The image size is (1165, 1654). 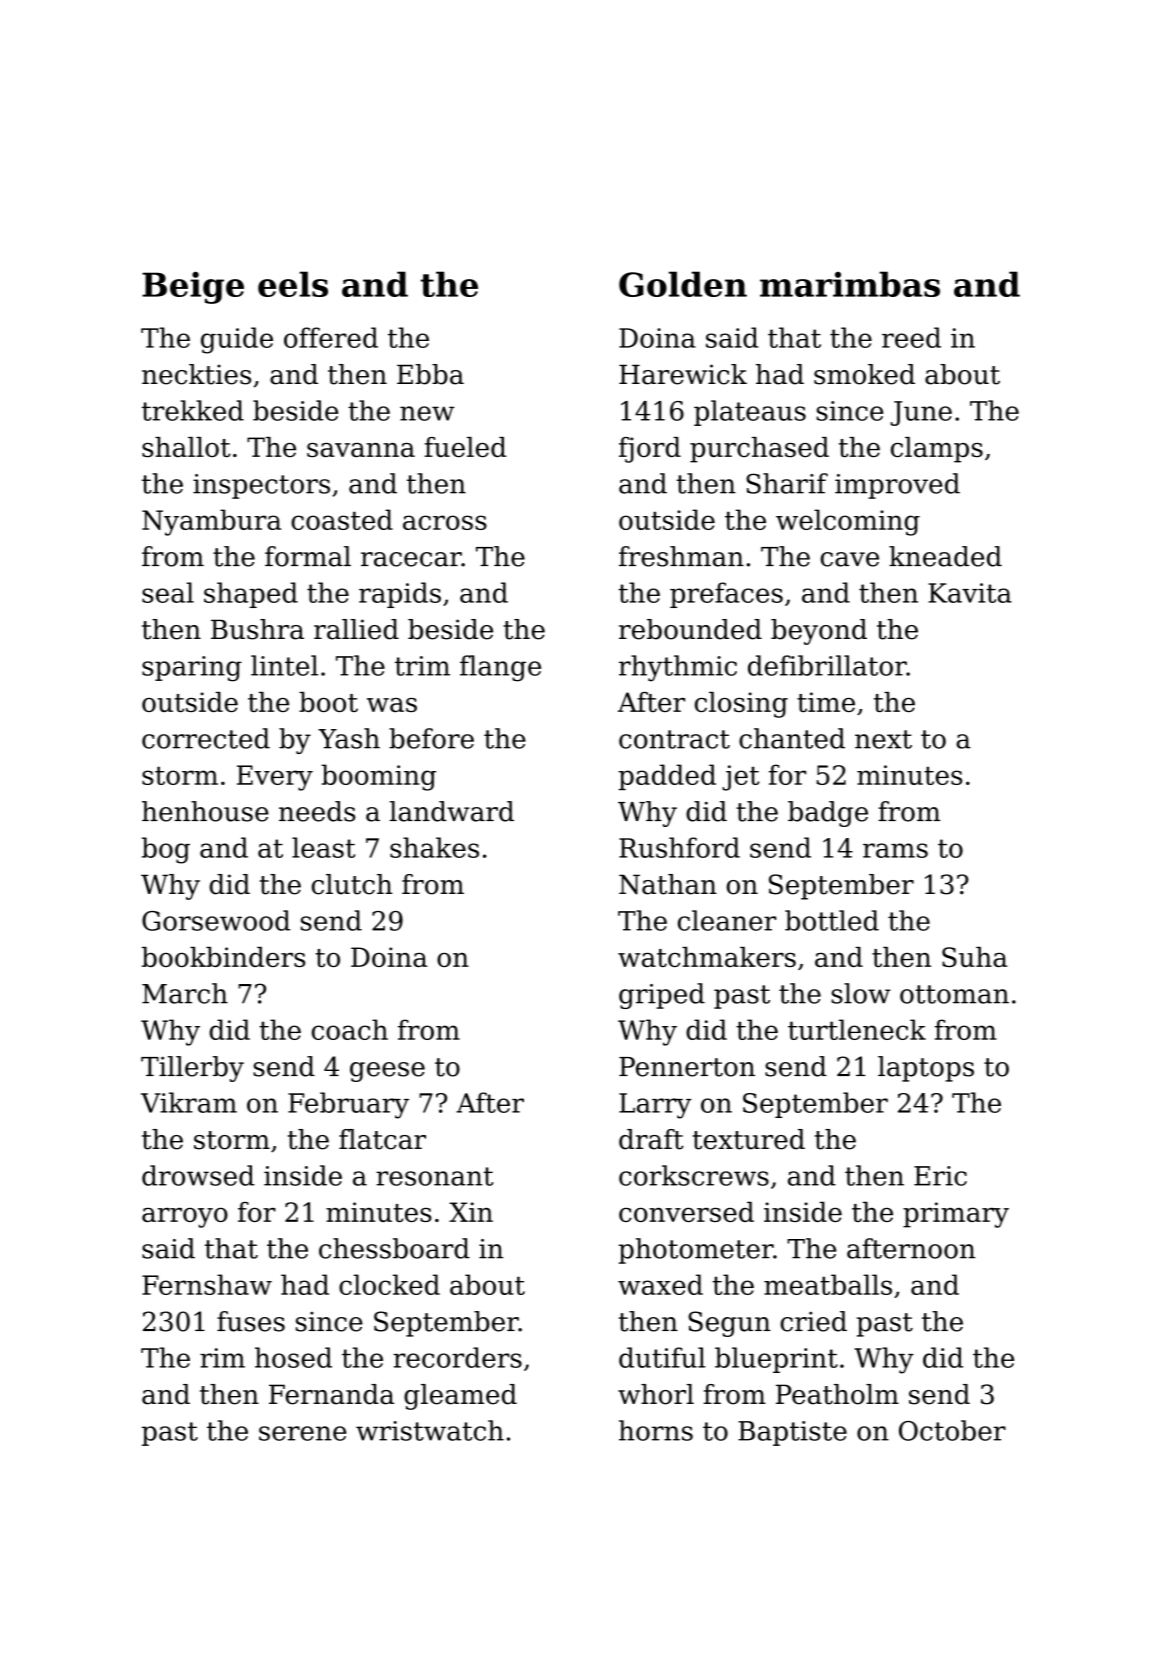 I want to click on February, so click(x=348, y=1105).
